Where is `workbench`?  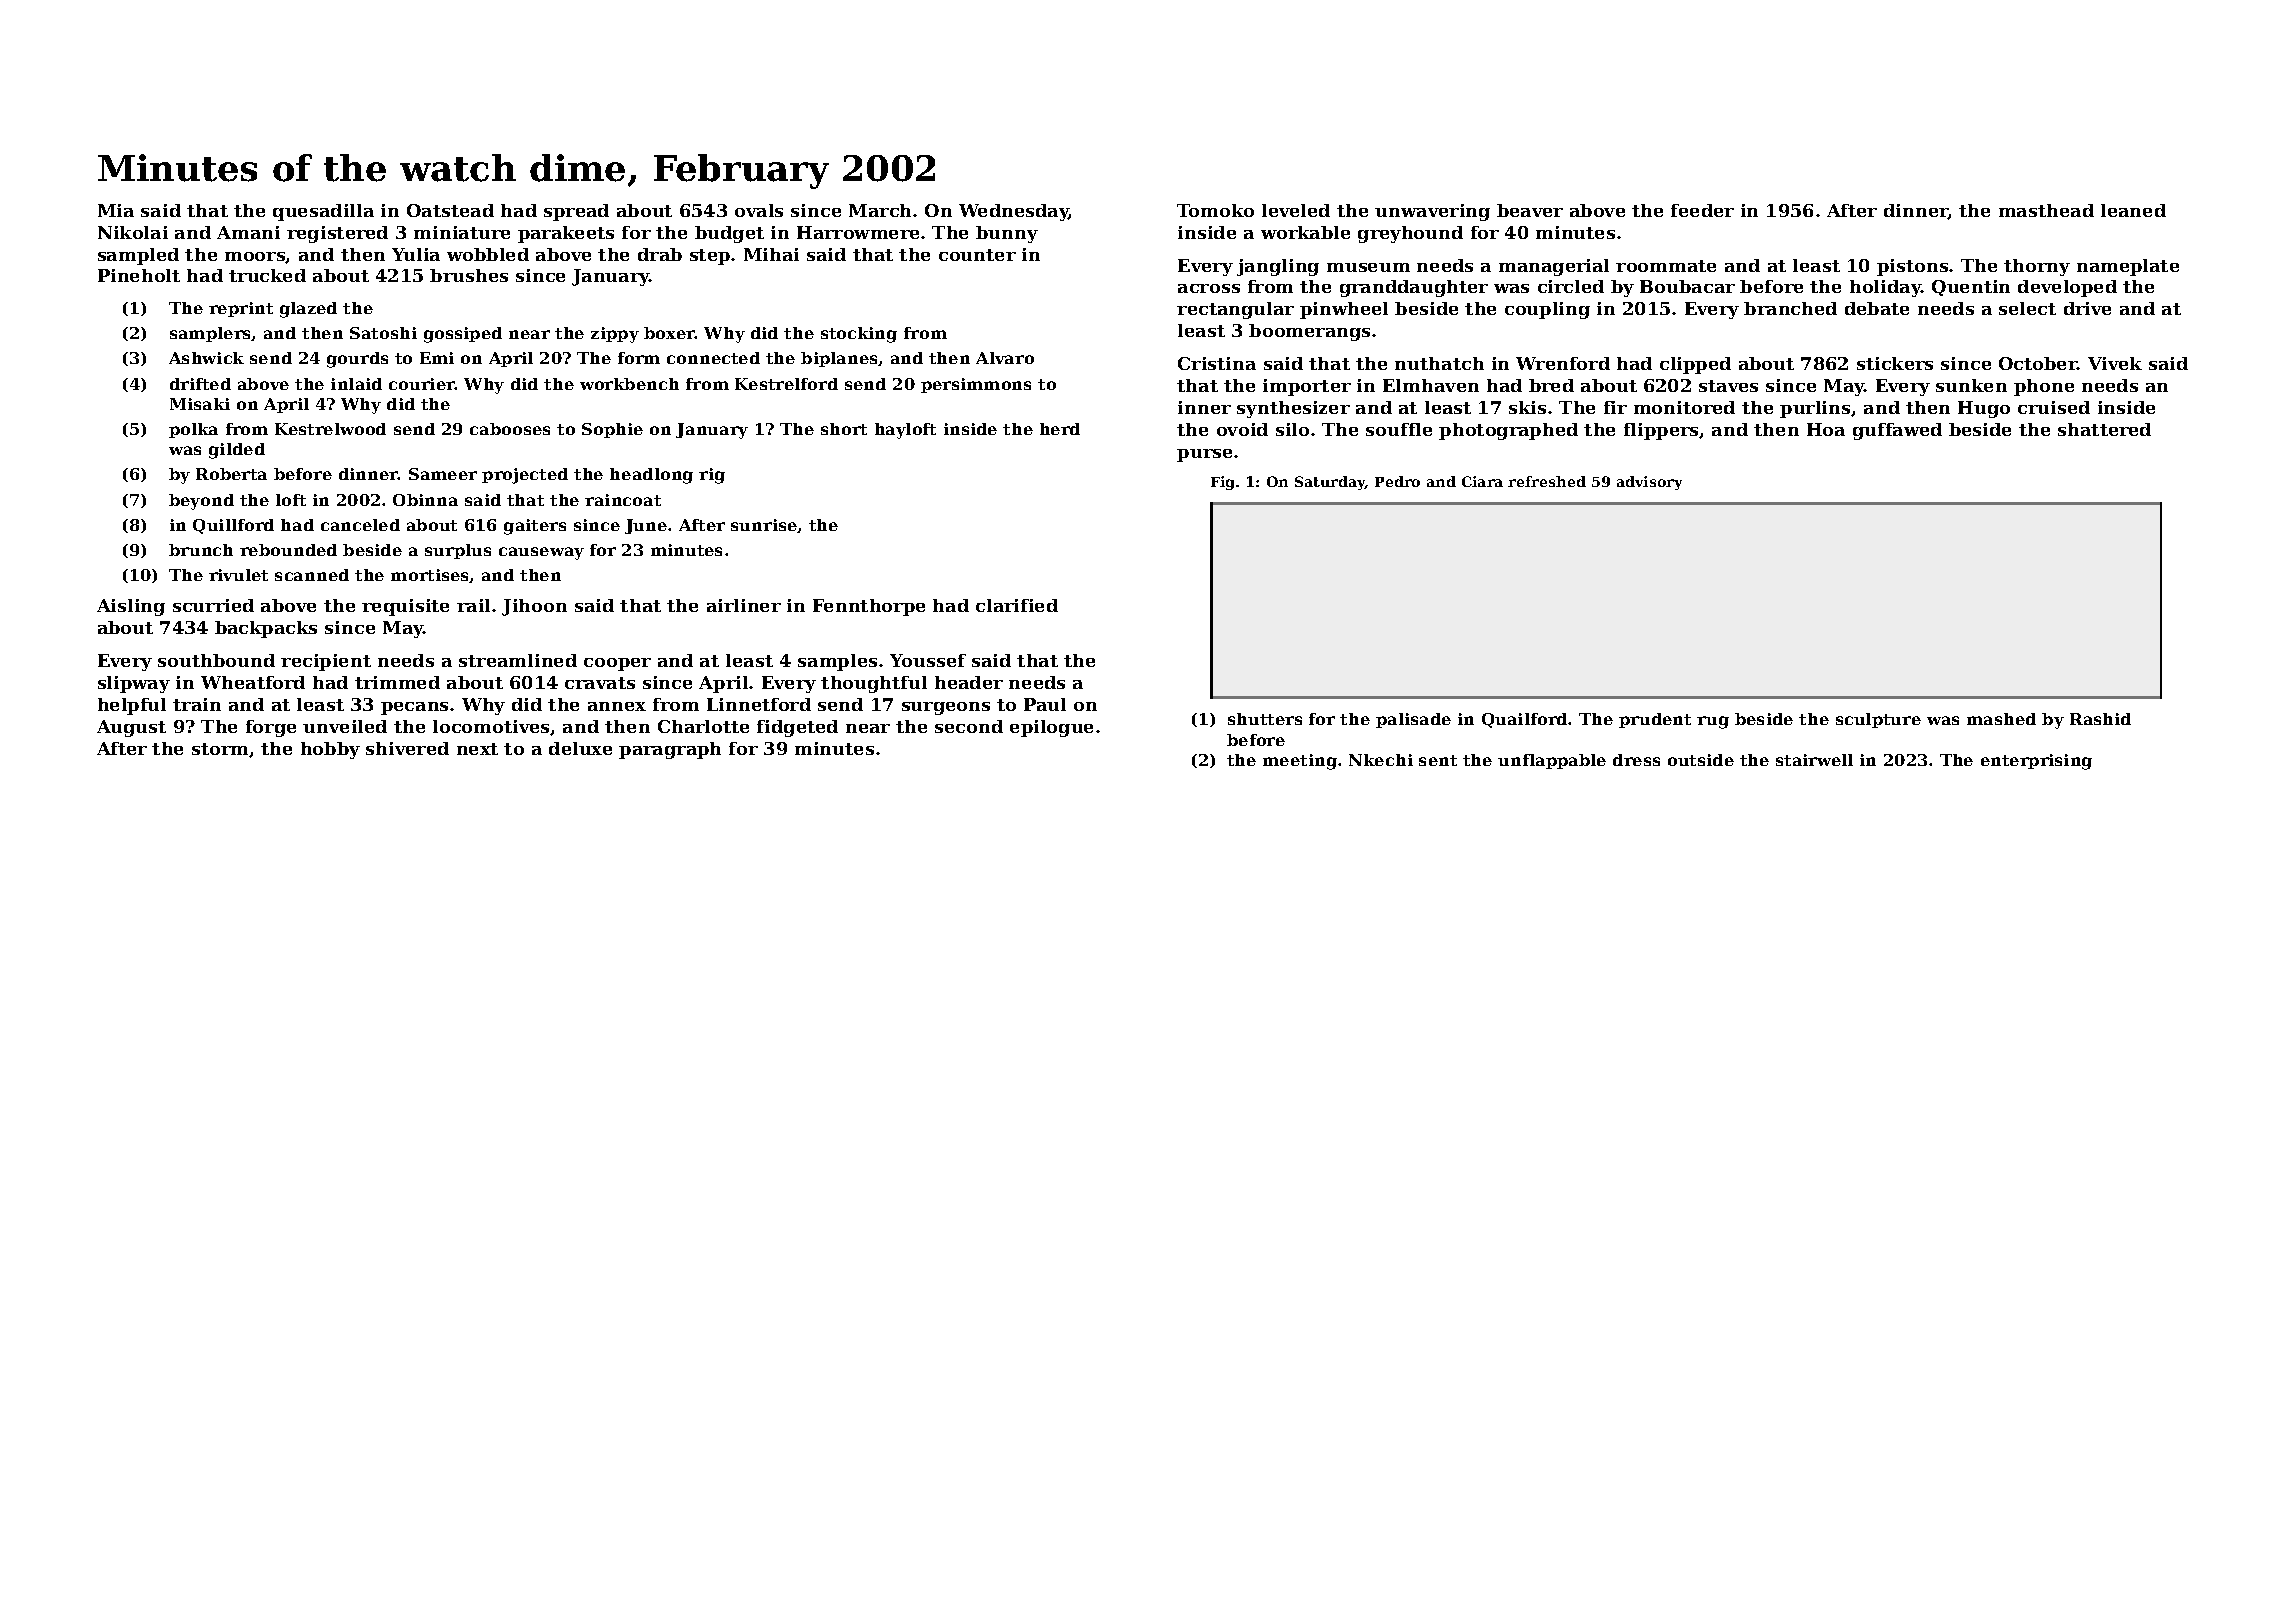
workbench is located at coordinates (629, 384).
